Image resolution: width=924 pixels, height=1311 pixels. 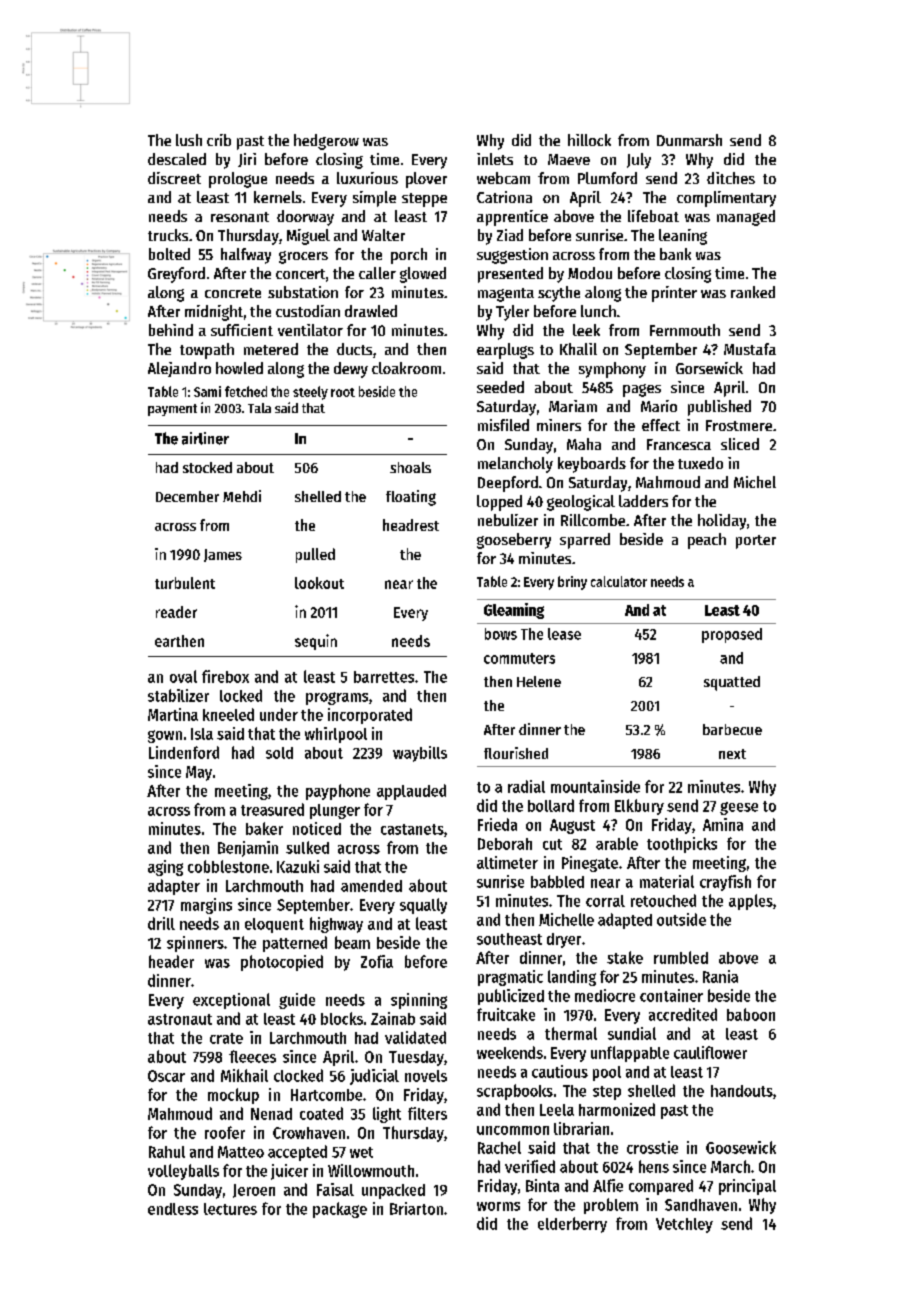 I want to click on metered, so click(x=271, y=349).
